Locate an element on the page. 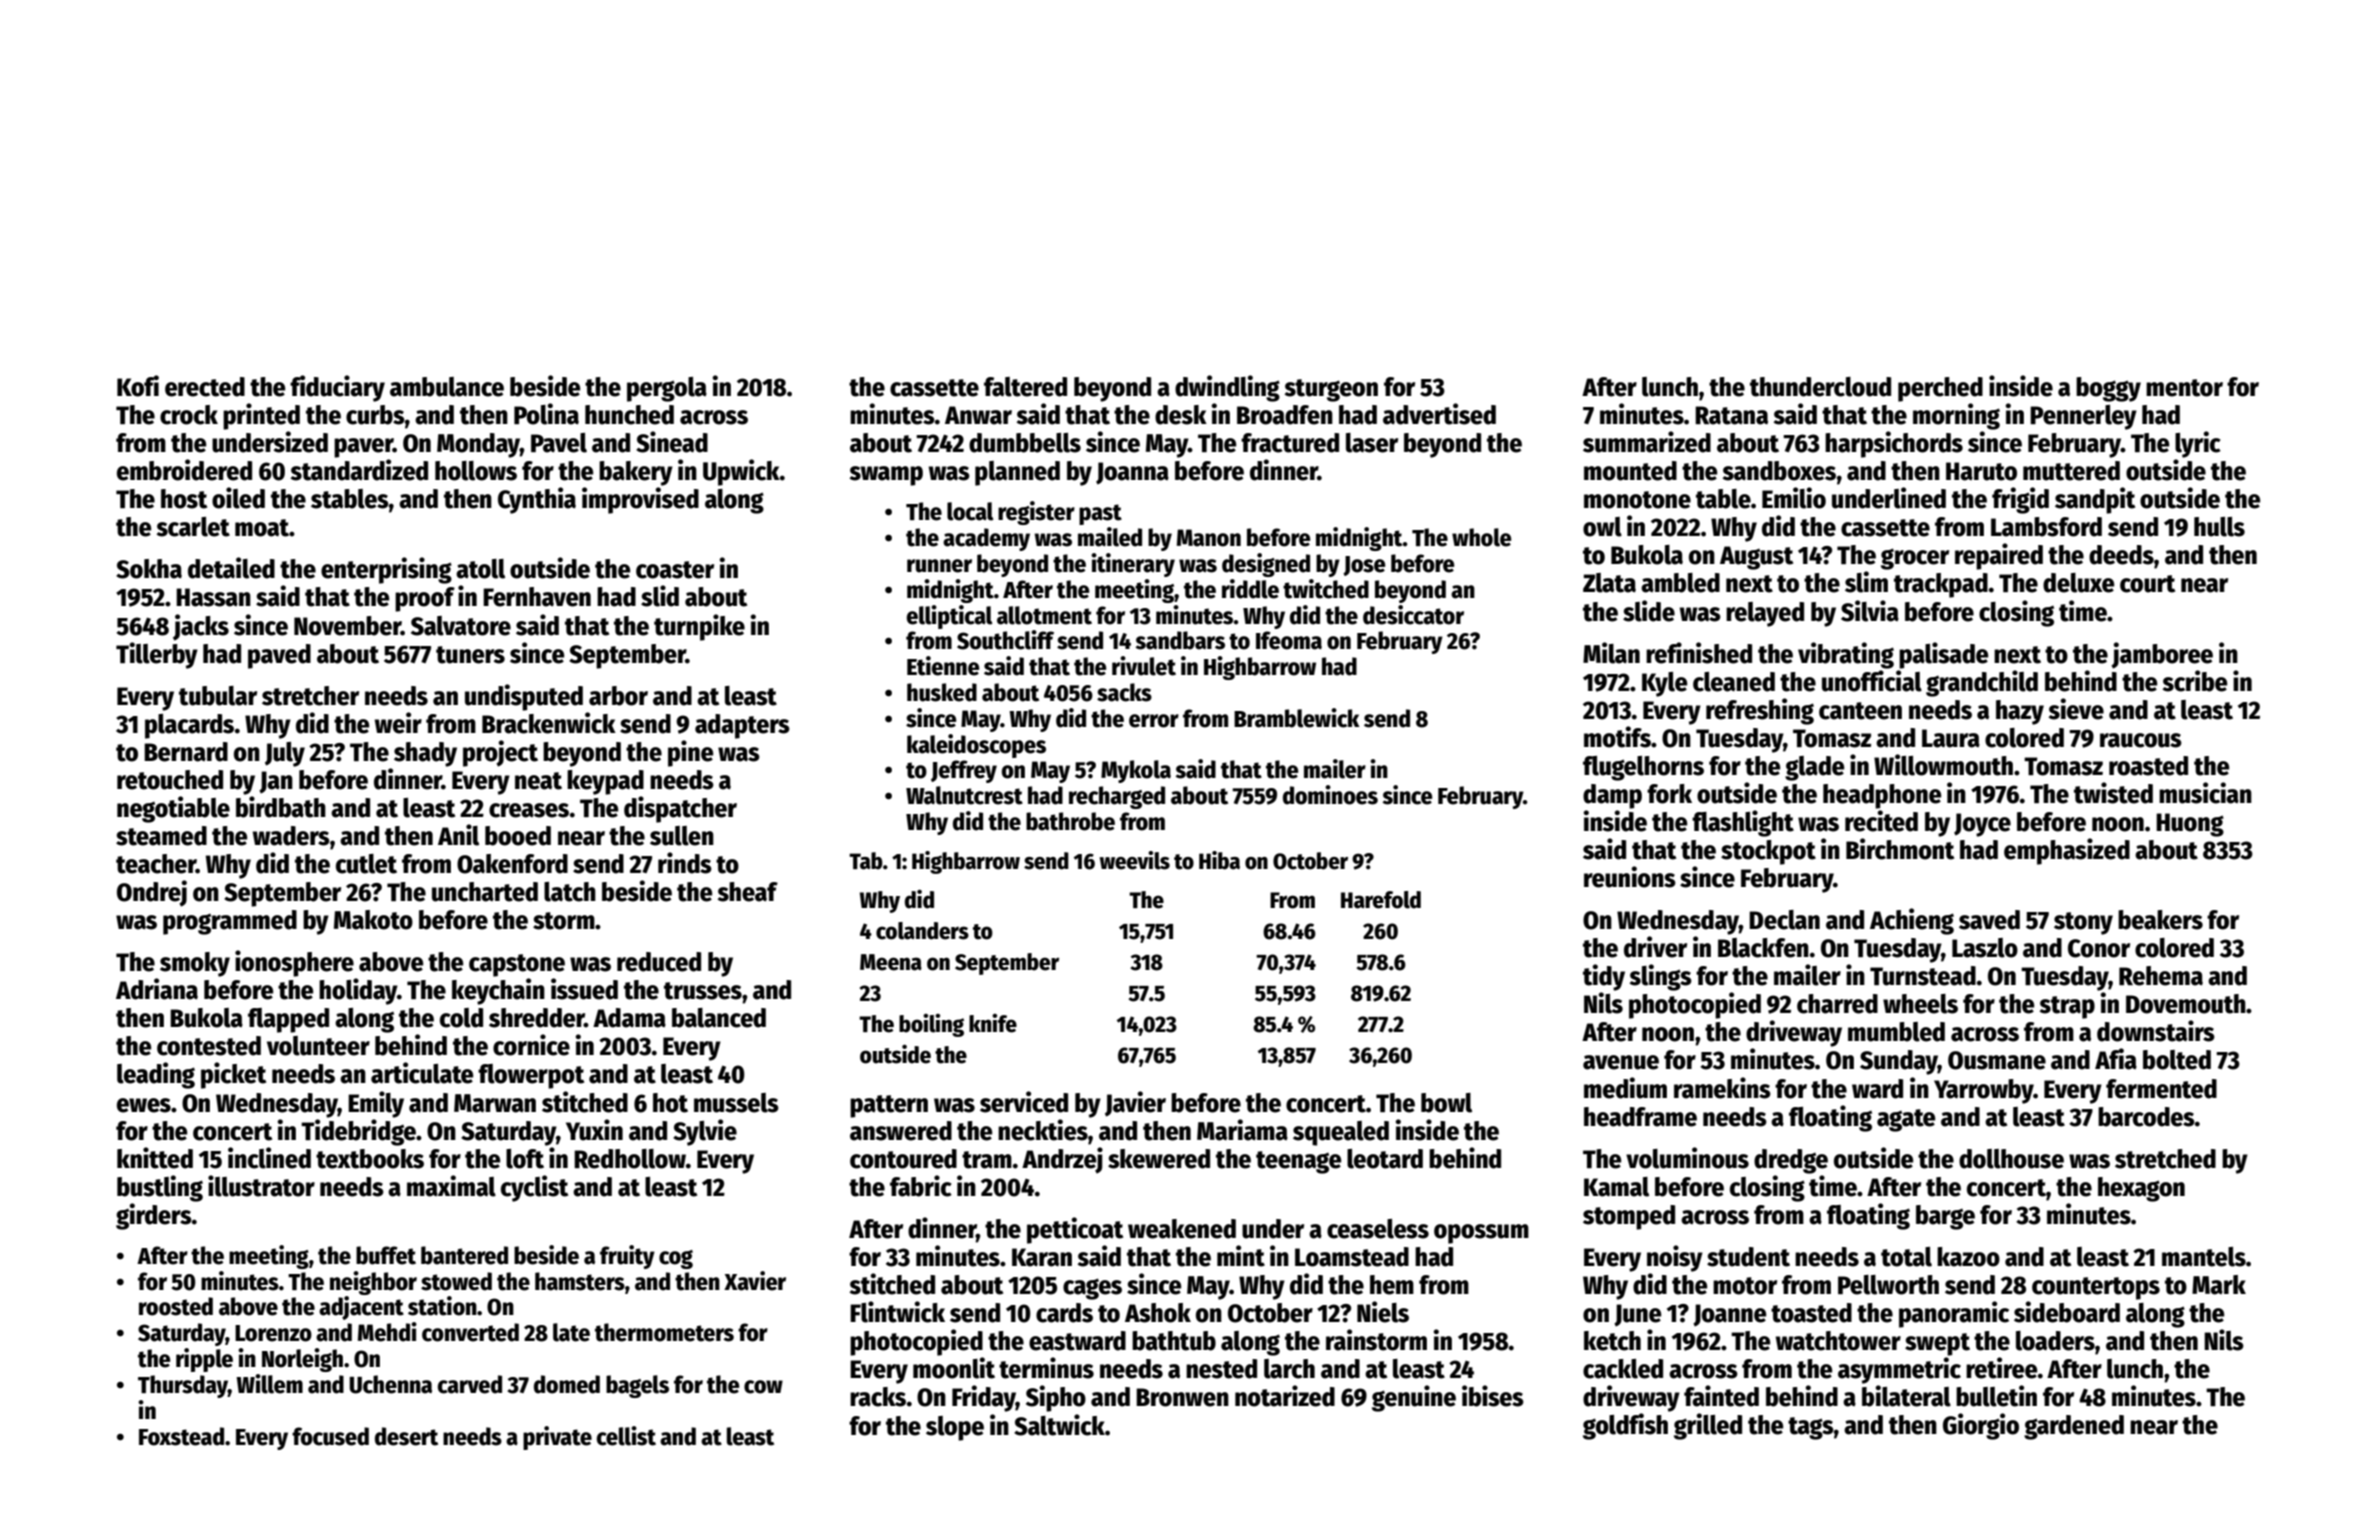 This page has height=1540, width=2380. wheels is located at coordinates (1920, 1004).
